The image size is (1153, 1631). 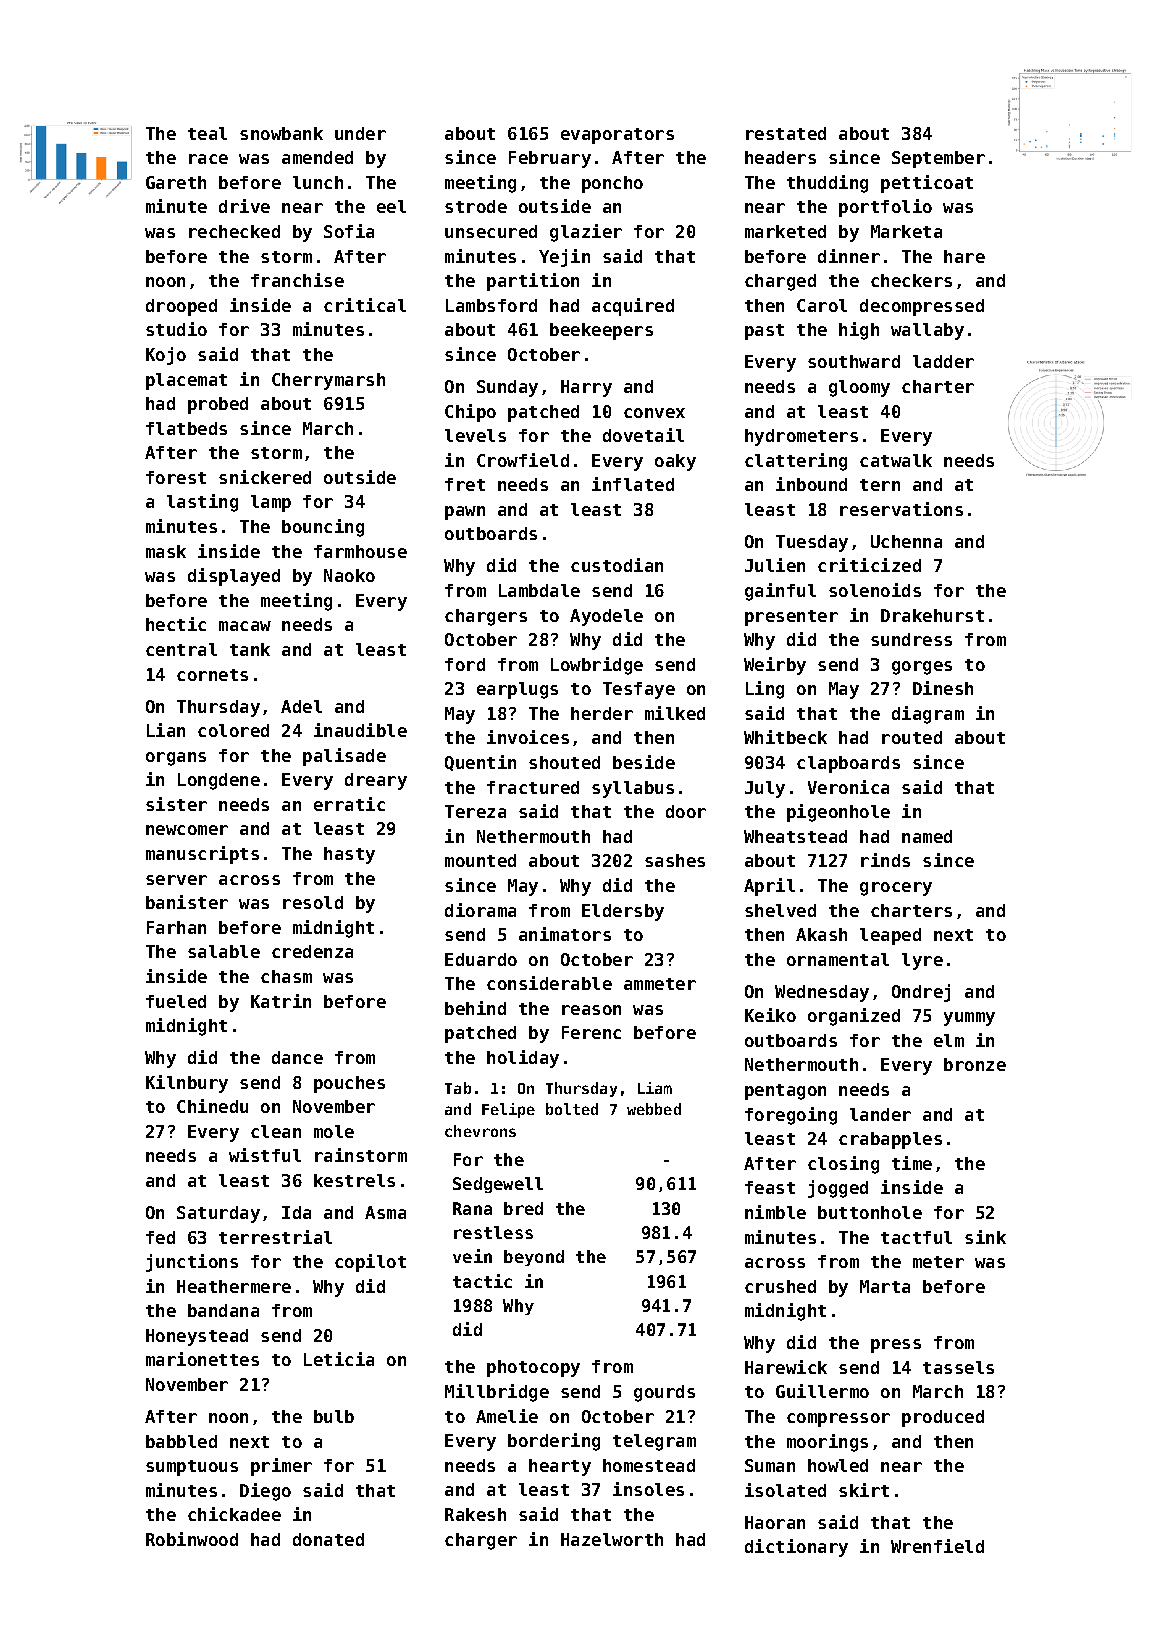 What do you see at coordinates (202, 1359) in the image?
I see `marionettes` at bounding box center [202, 1359].
